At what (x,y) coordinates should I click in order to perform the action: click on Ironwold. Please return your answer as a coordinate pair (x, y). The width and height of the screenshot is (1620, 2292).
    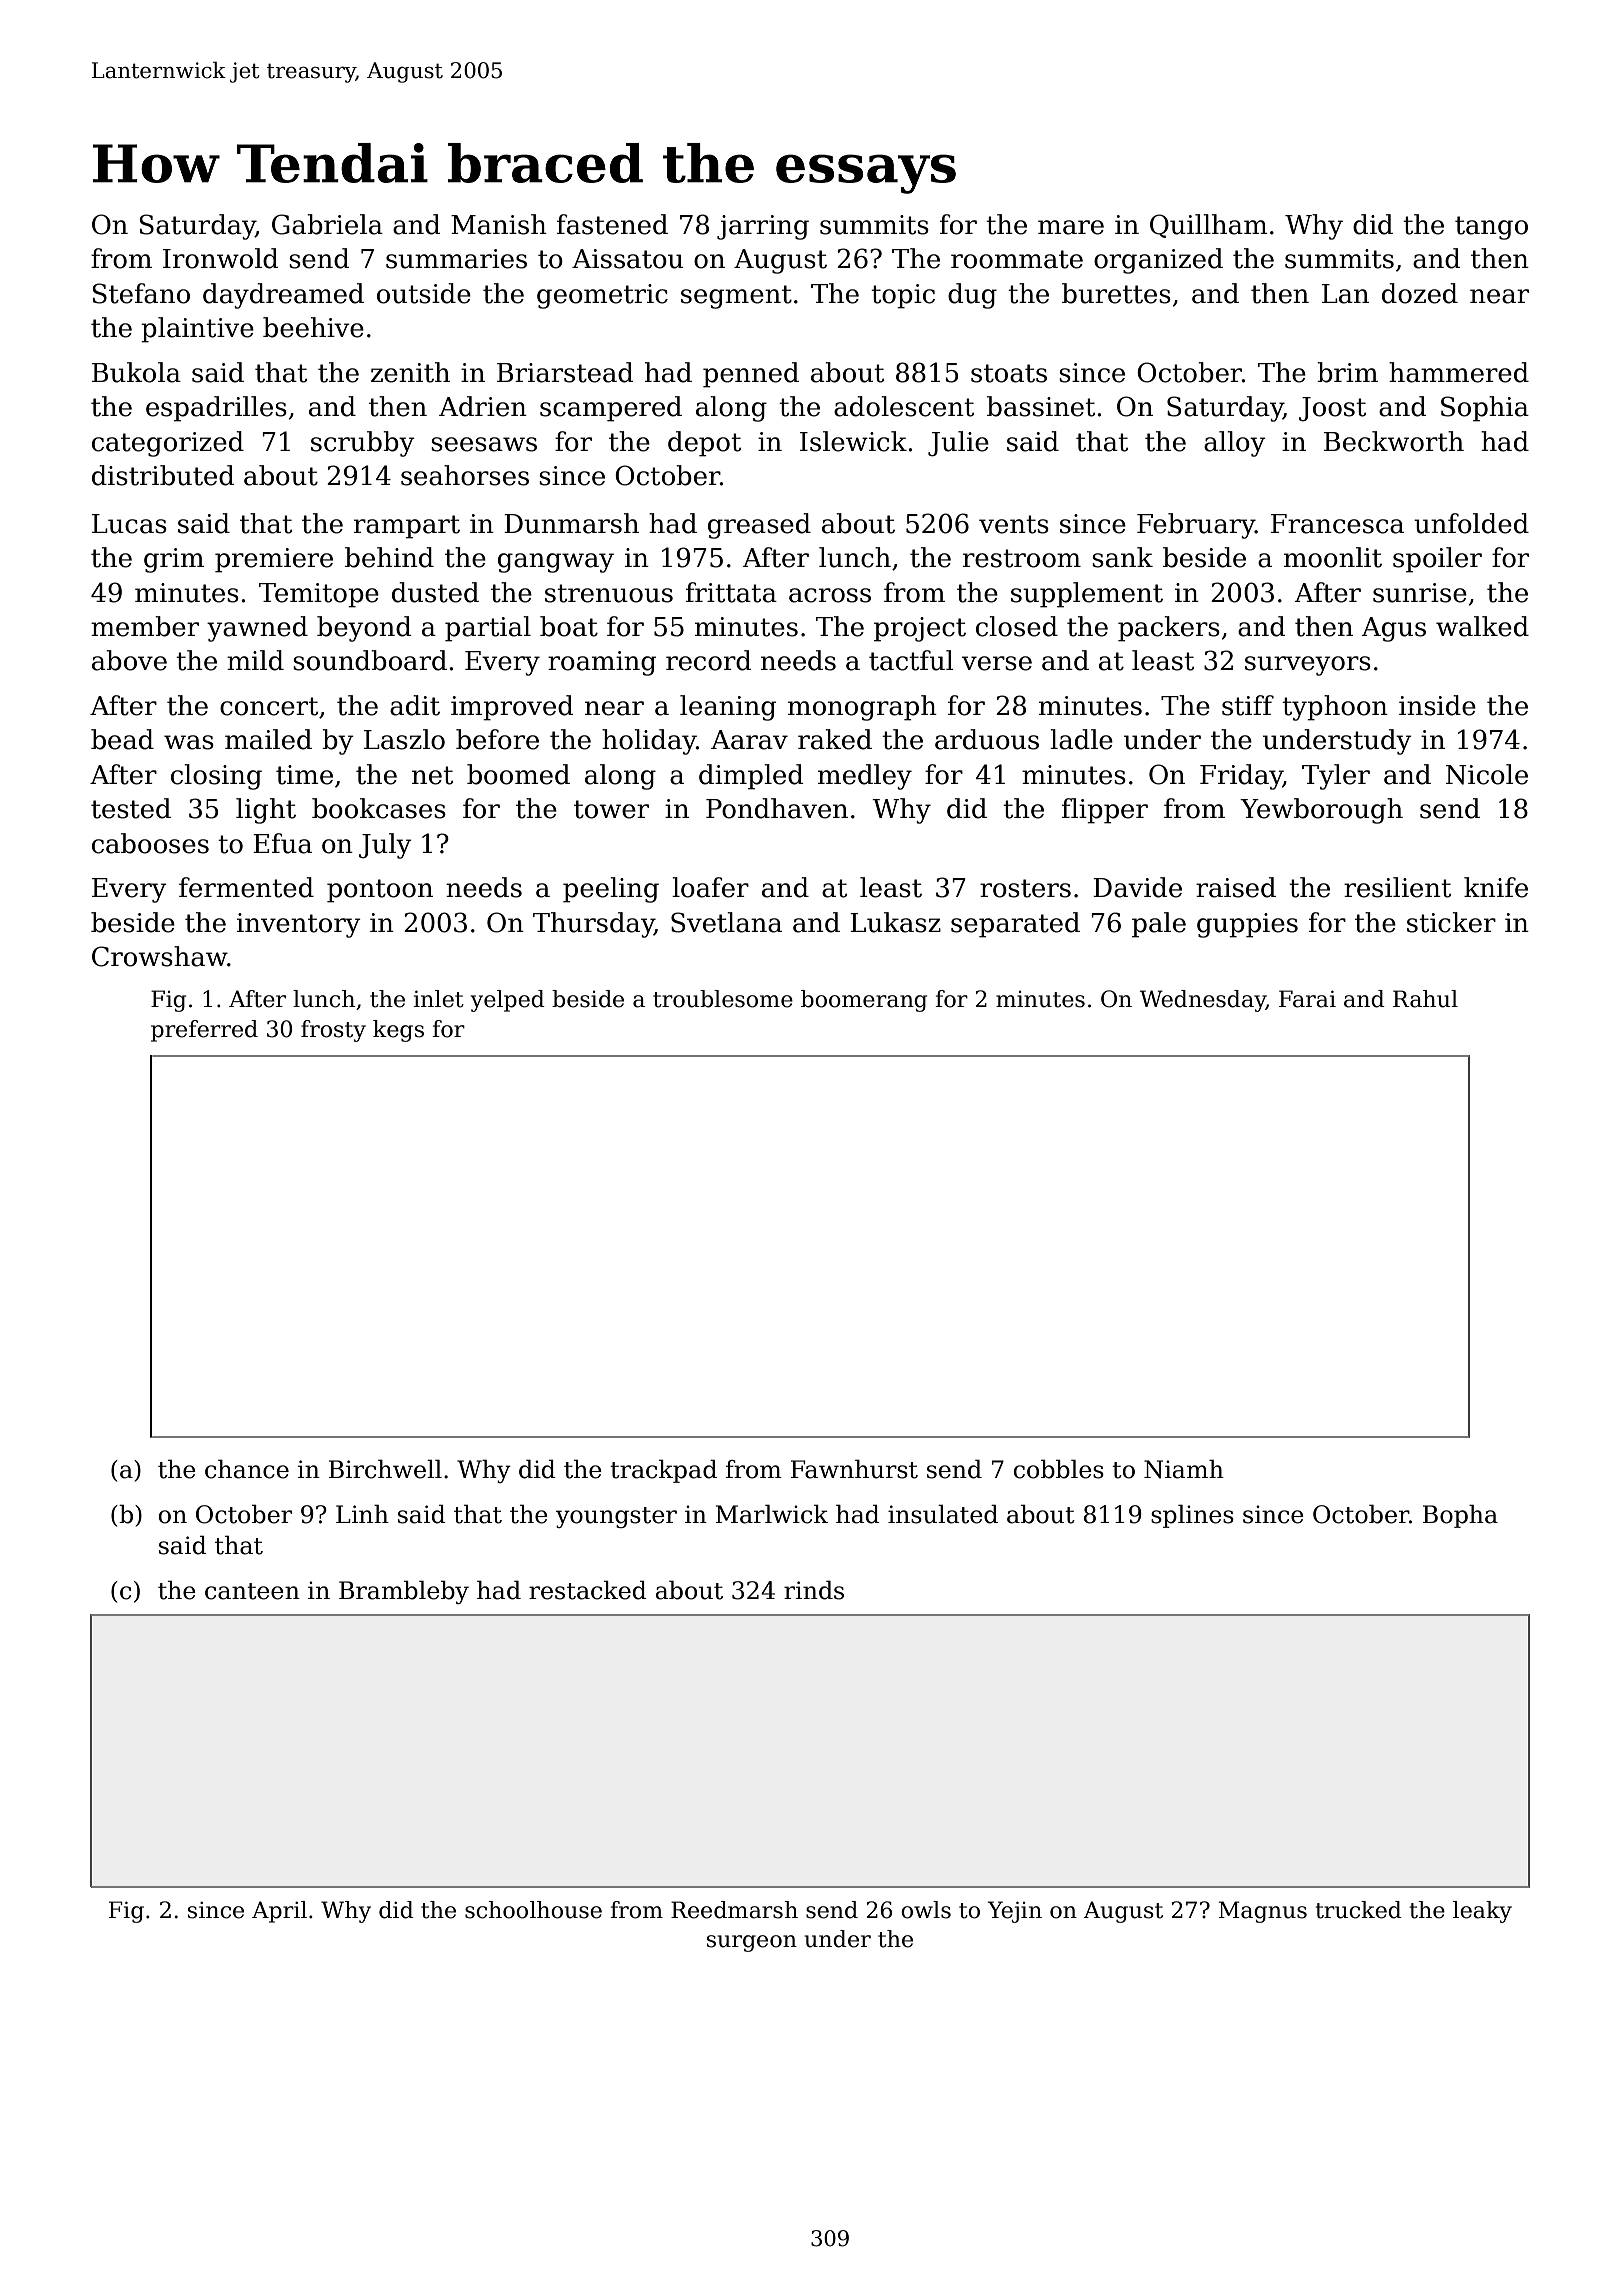
    Looking at the image, I should click on (220, 258).
